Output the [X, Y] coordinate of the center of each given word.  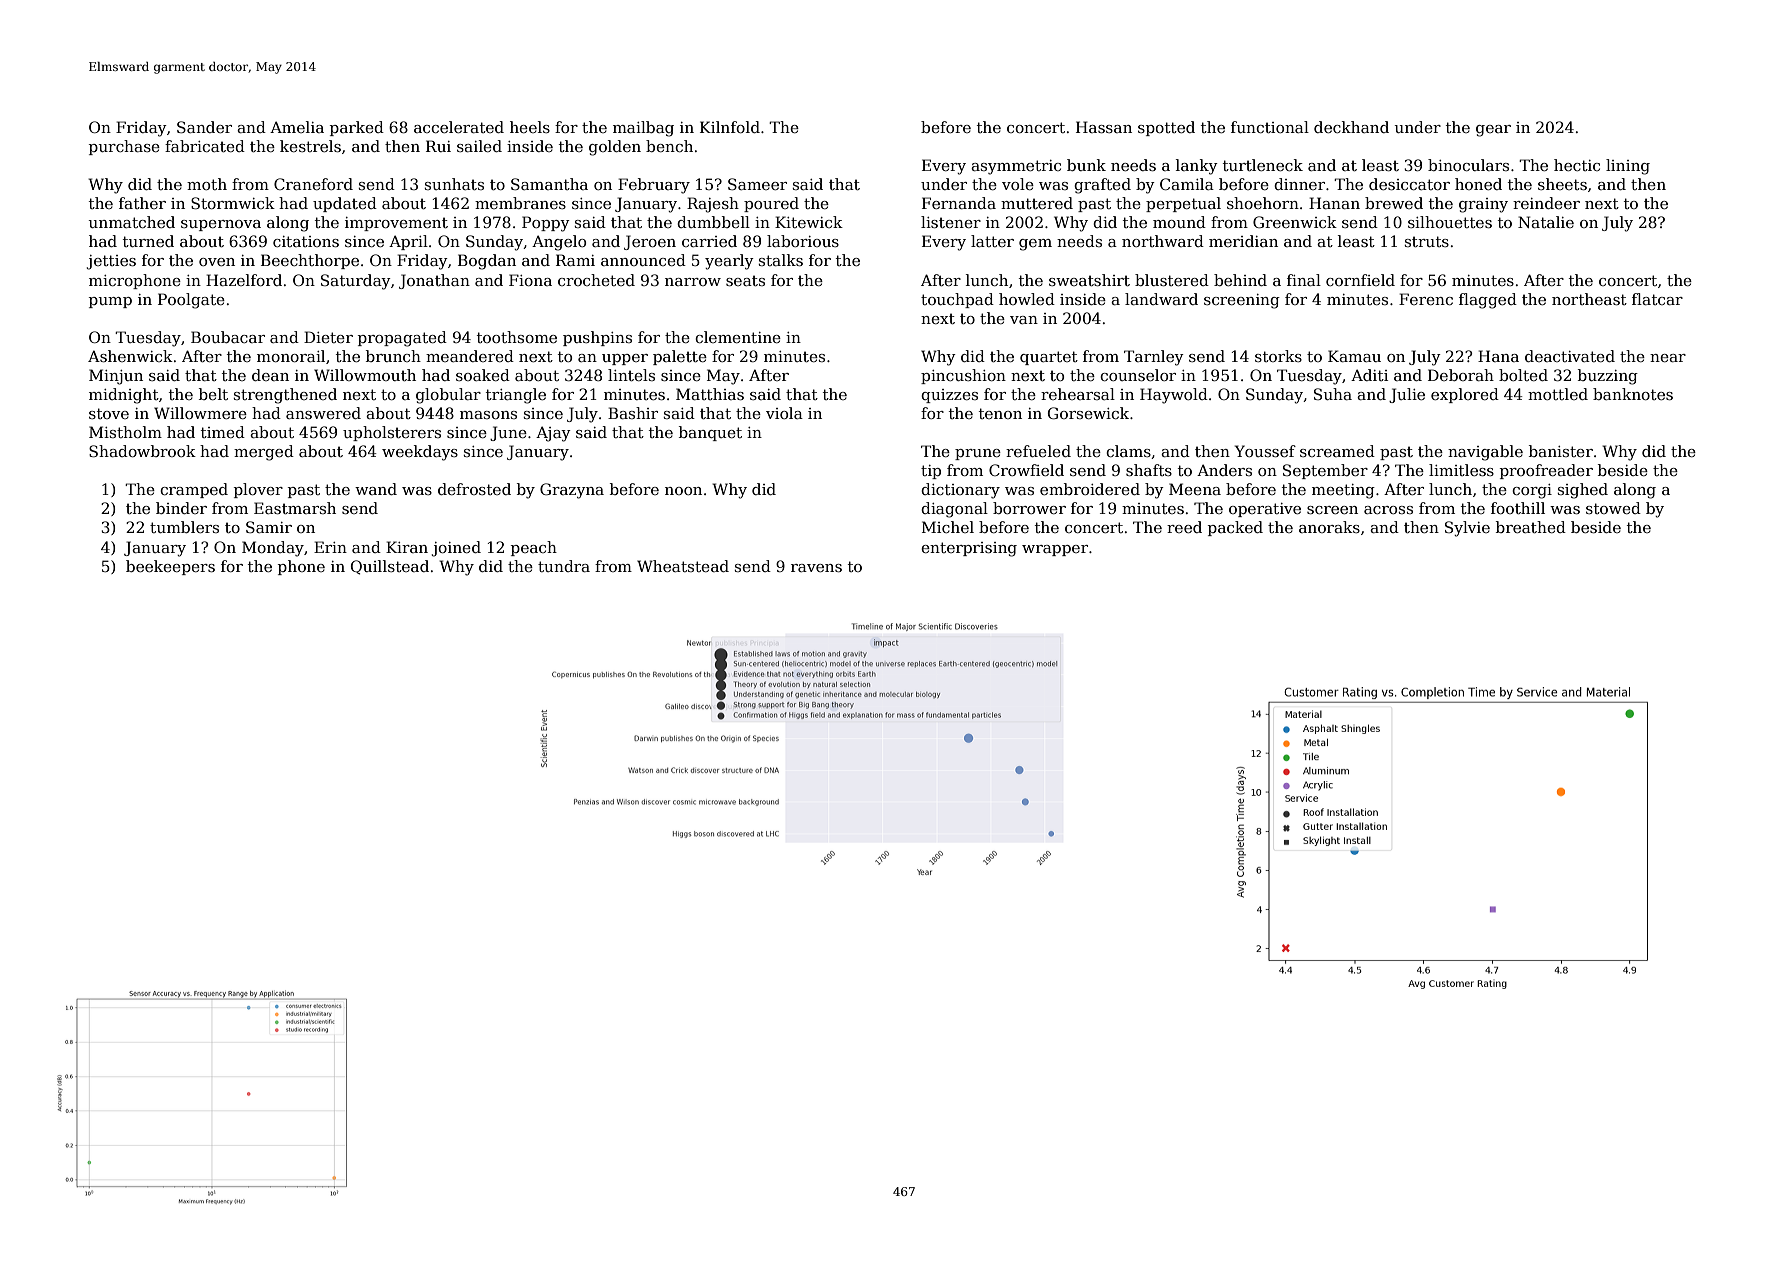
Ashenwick [130, 356]
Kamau [1354, 356]
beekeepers [170, 567]
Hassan [1104, 127]
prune [978, 454]
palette [680, 357]
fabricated [205, 146]
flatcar [1657, 299]
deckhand [1351, 127]
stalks [781, 260]
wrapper [1055, 550]
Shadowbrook [142, 451]
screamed [1337, 451]
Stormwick [233, 203]
